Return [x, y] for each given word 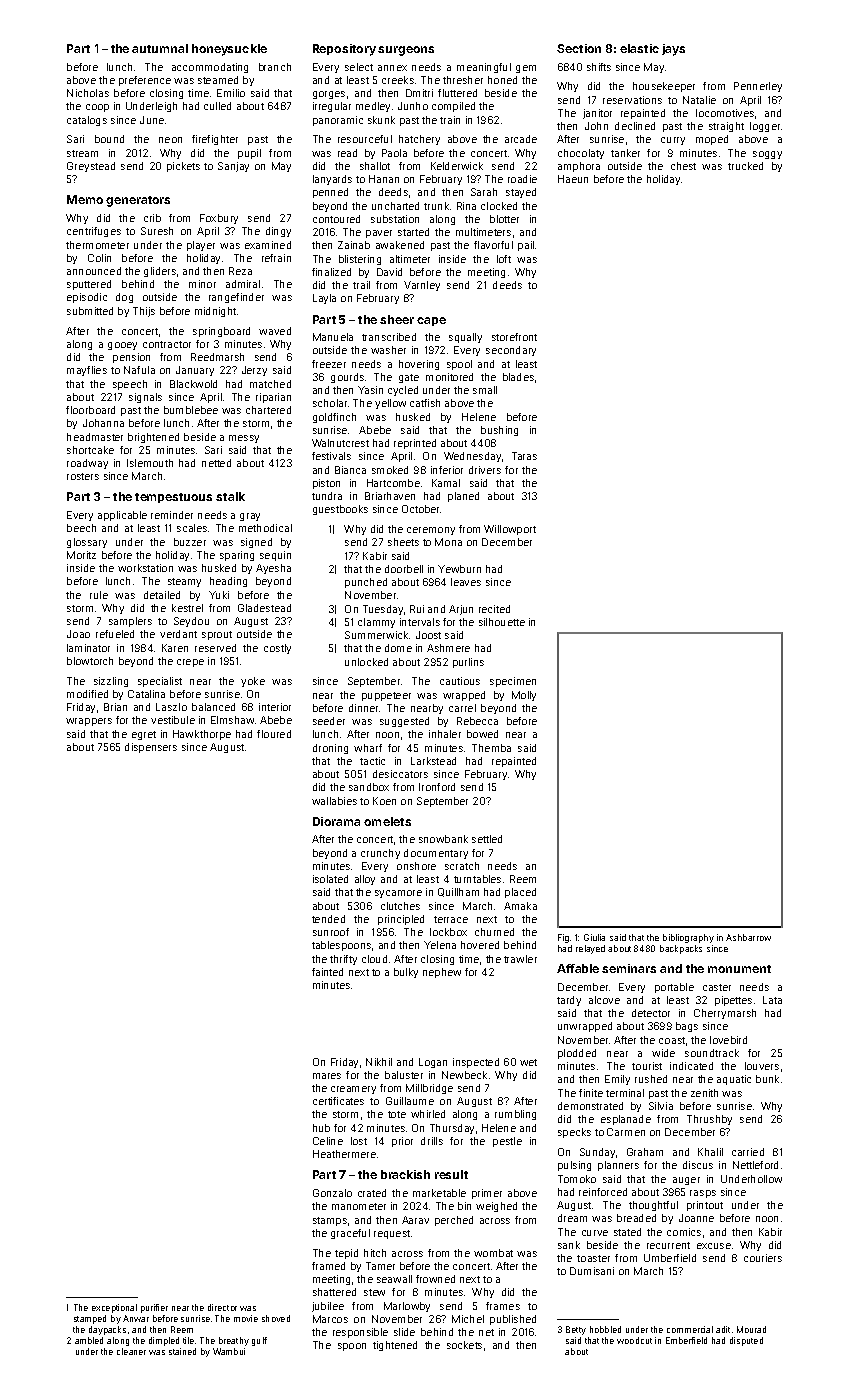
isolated [330, 879]
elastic [639, 48]
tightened [395, 1346]
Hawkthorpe [202, 735]
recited [494, 609]
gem [526, 69]
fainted [327, 972]
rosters [83, 476]
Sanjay [233, 167]
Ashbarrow [748, 937]
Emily [617, 1080]
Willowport [510, 530]
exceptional [114, 1308]
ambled [89, 1340]
